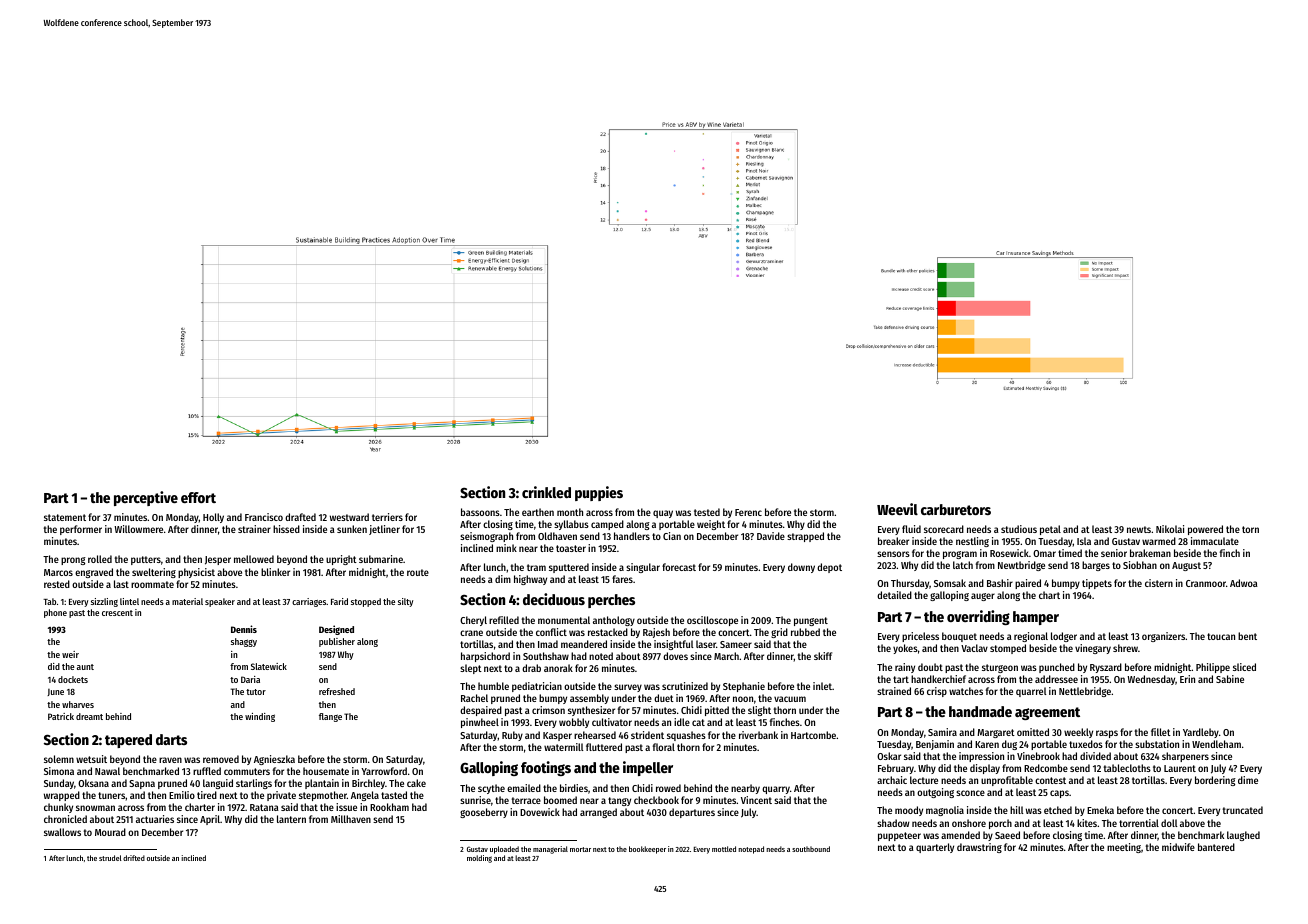 The width and height of the image is (1308, 924). What do you see at coordinates (1124, 848) in the image?
I see `meeting` at bounding box center [1124, 848].
